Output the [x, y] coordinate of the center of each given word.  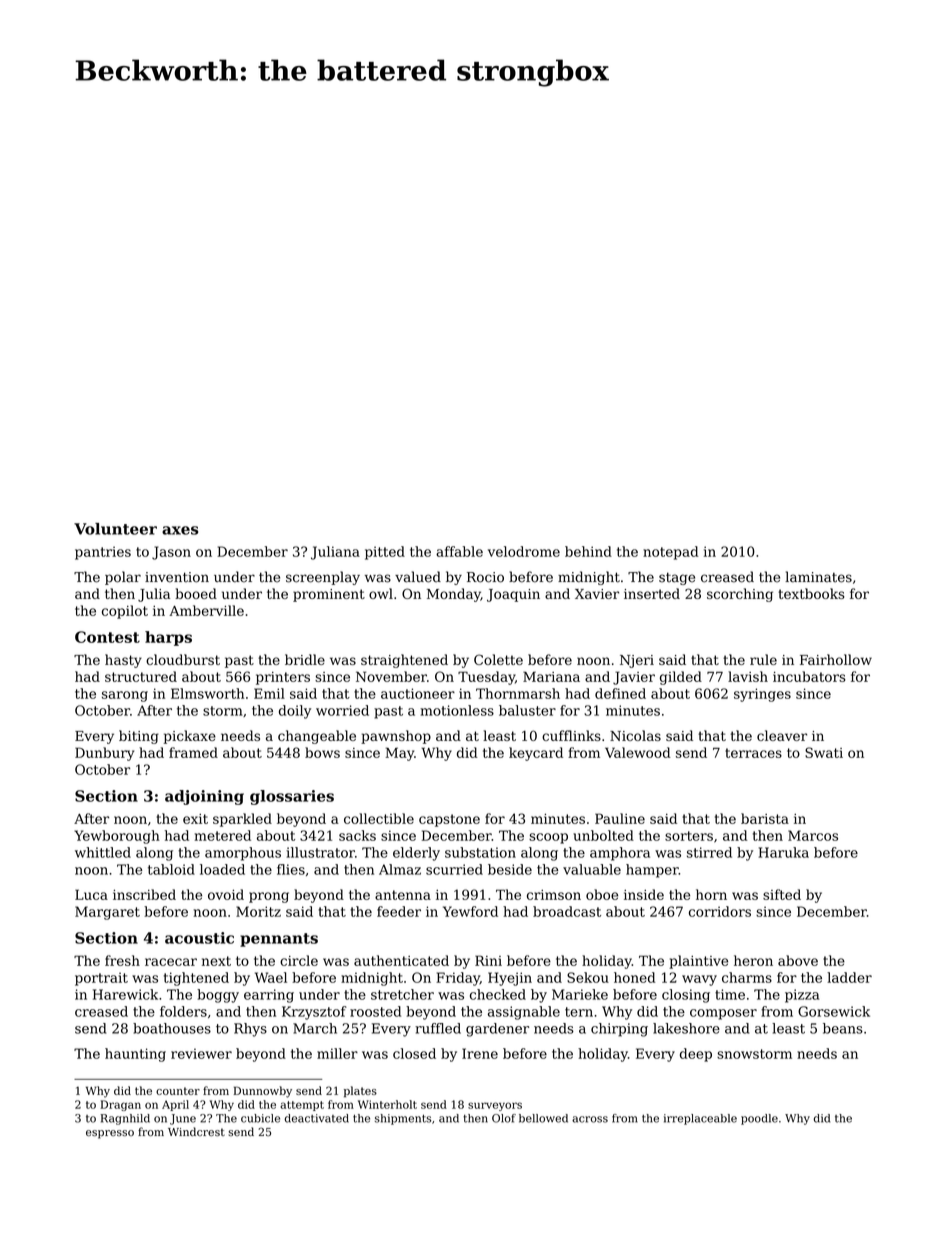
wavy [699, 980]
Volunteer [115, 529]
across [590, 1119]
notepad [670, 553]
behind [588, 551]
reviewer [201, 1053]
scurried [454, 869]
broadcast [567, 911]
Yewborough [117, 837]
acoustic [199, 938]
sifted [782, 894]
